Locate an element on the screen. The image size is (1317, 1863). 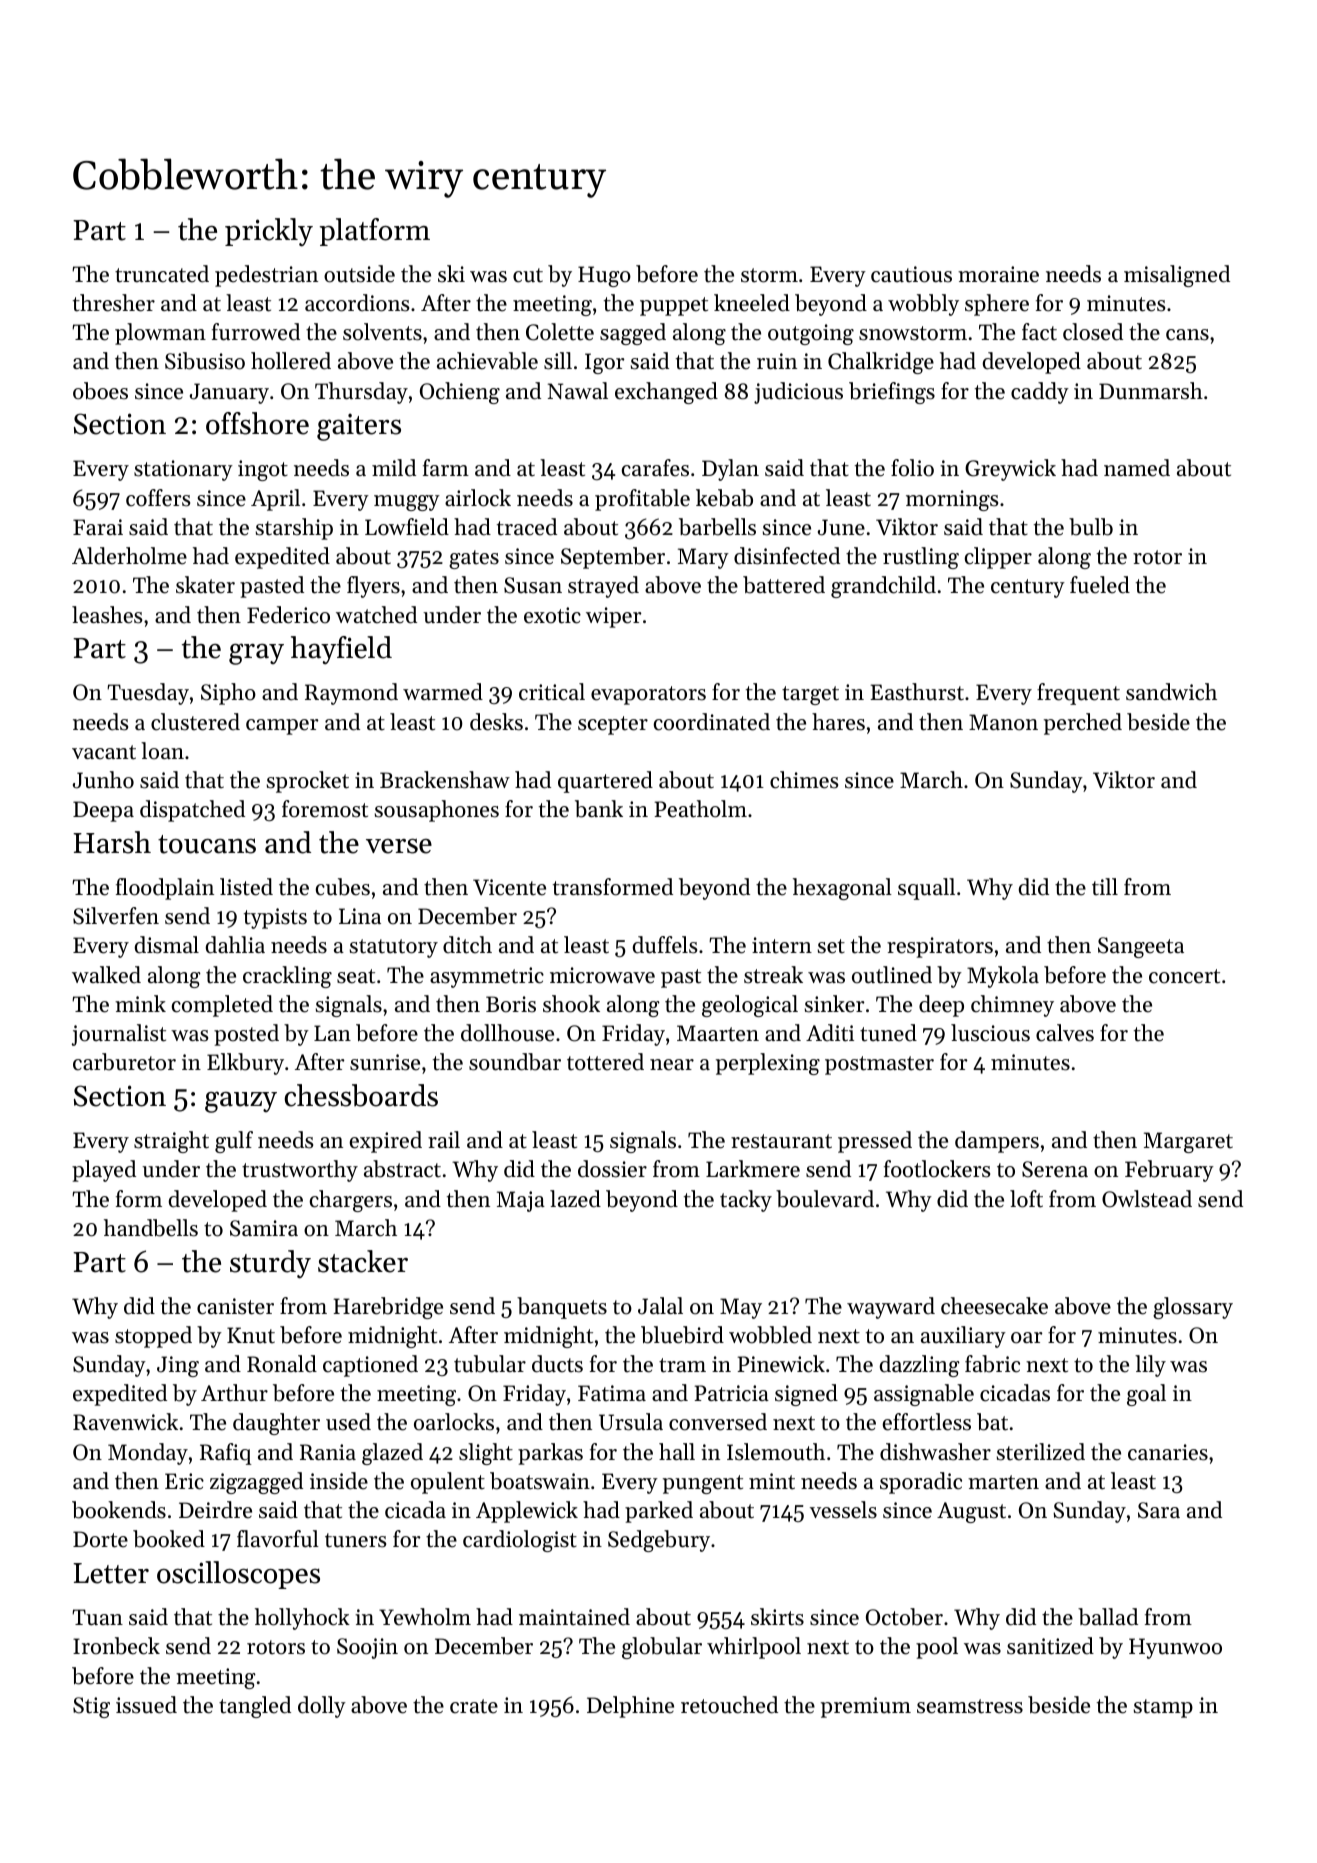
cardiologist is located at coordinates (520, 1541).
